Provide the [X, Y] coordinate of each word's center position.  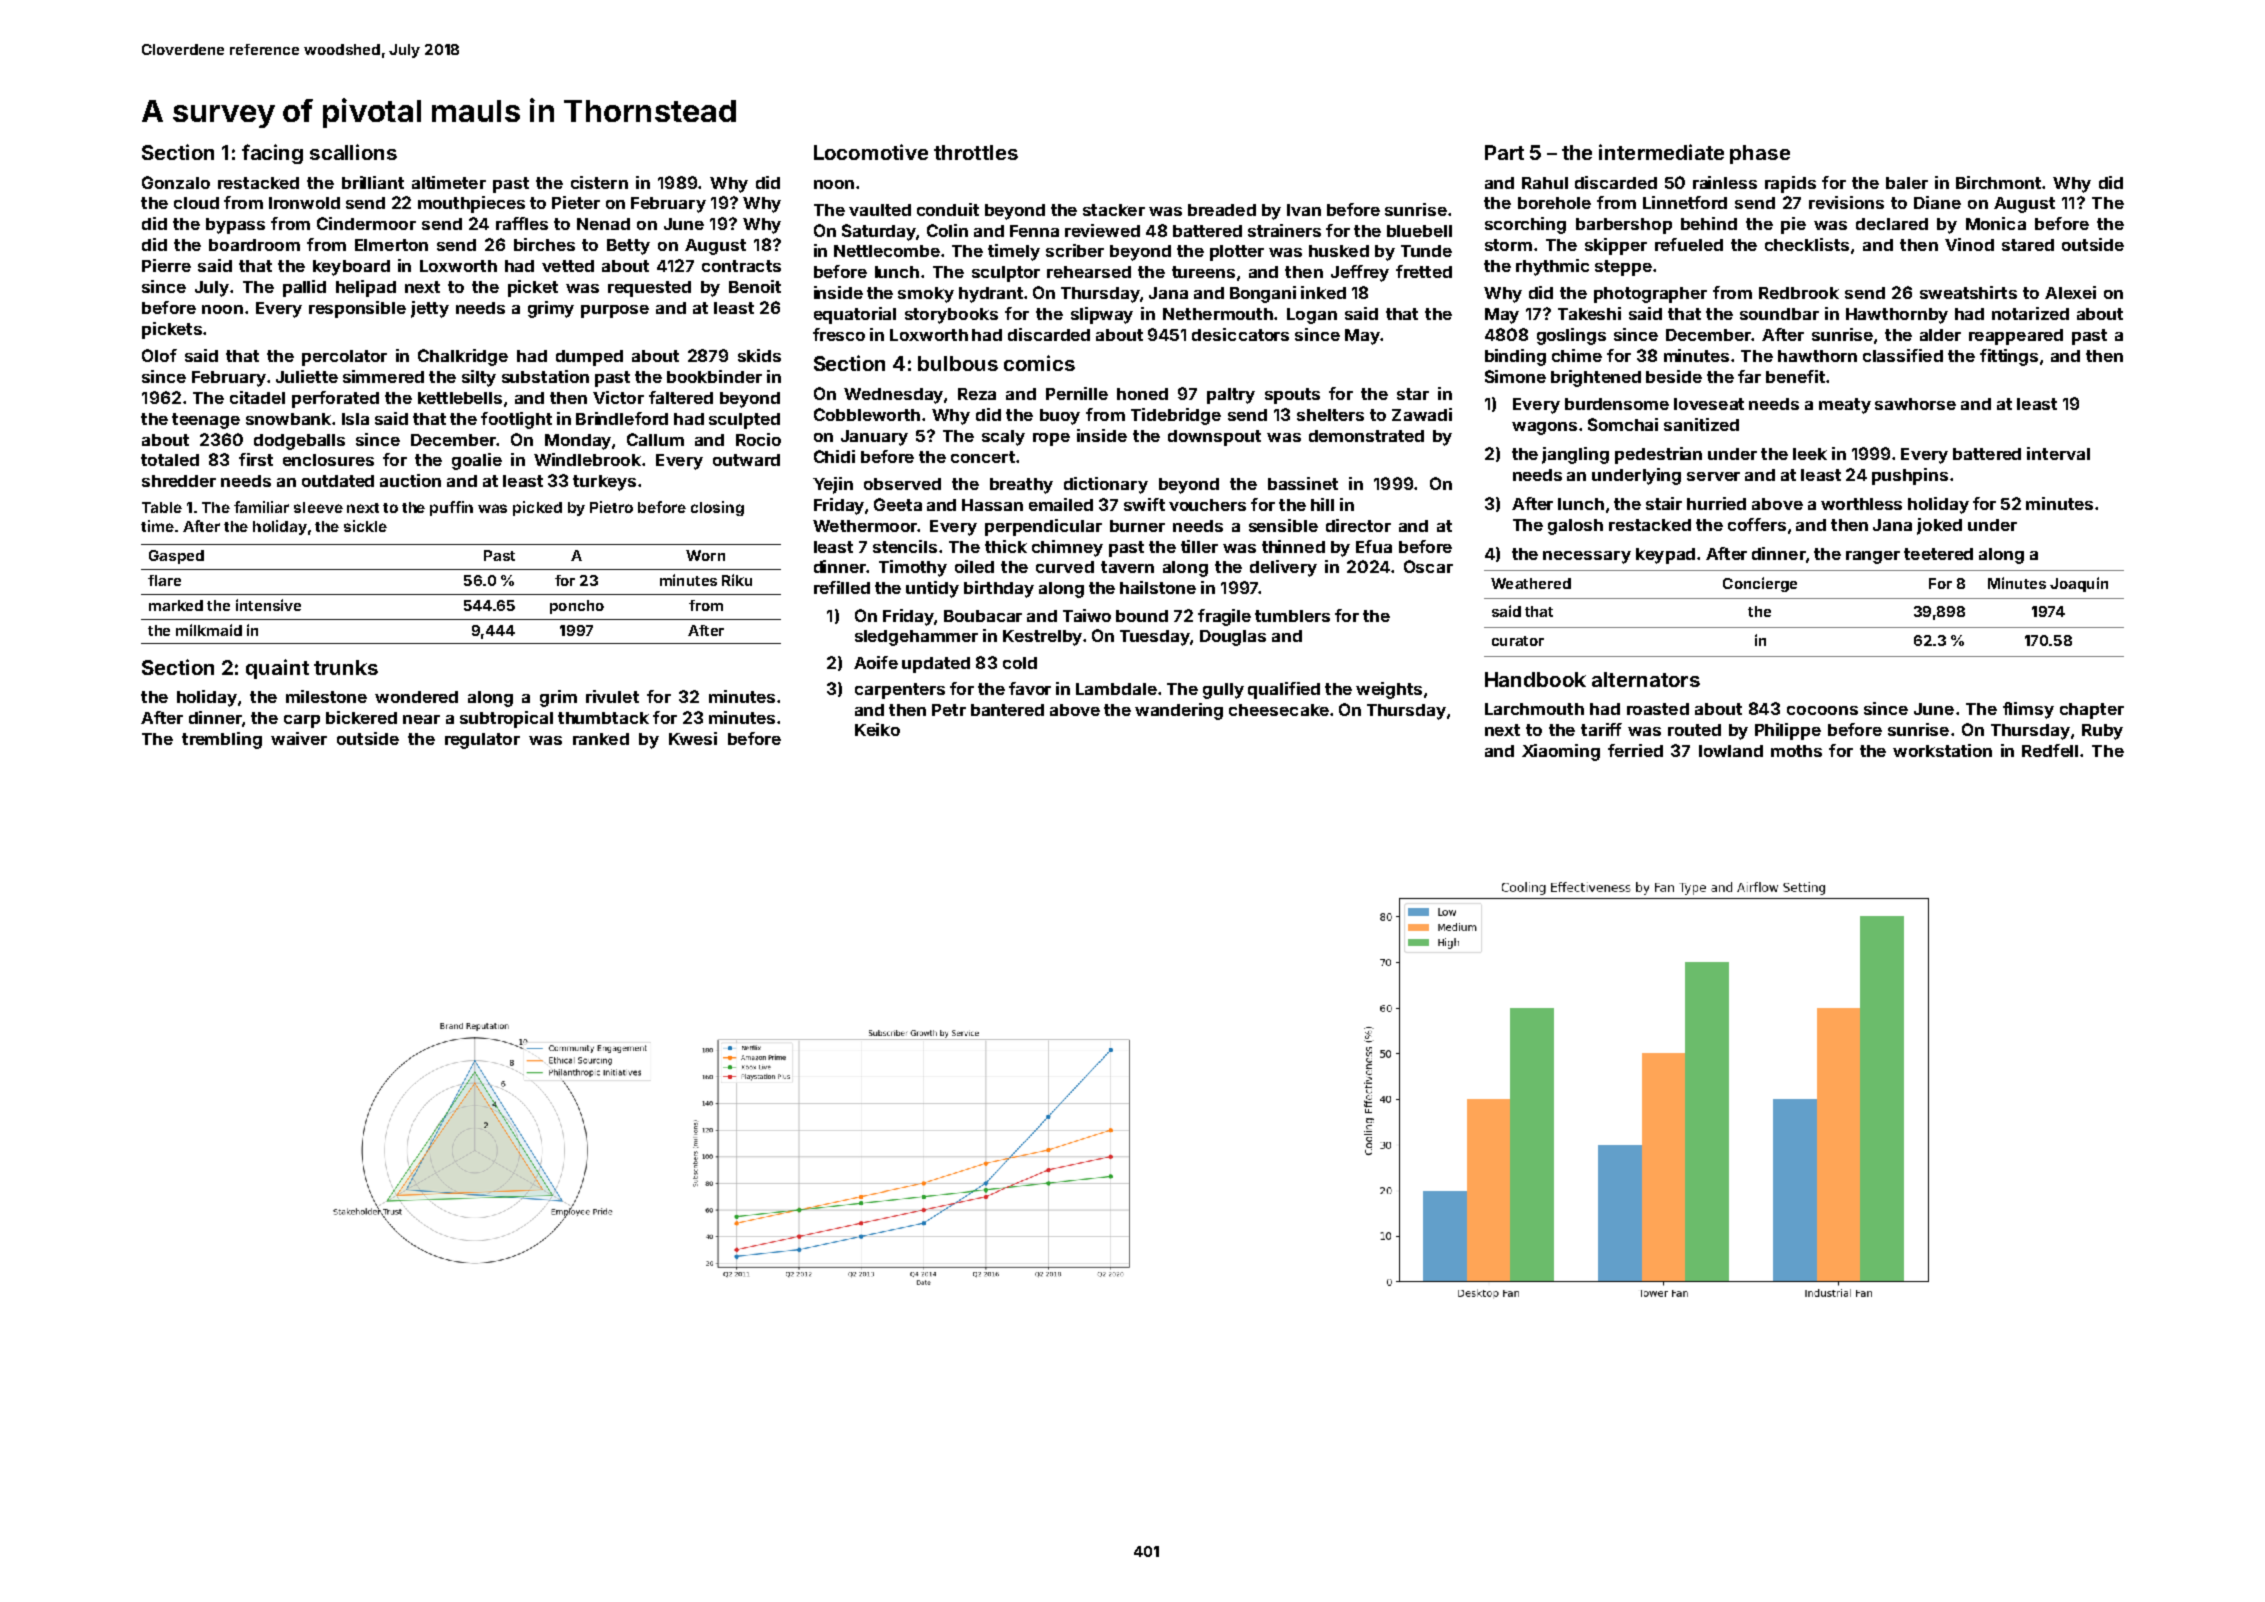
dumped [589, 358]
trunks [346, 667]
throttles [976, 152]
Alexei [2070, 292]
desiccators [1240, 334]
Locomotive [871, 152]
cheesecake [1279, 710]
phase [1760, 154]
